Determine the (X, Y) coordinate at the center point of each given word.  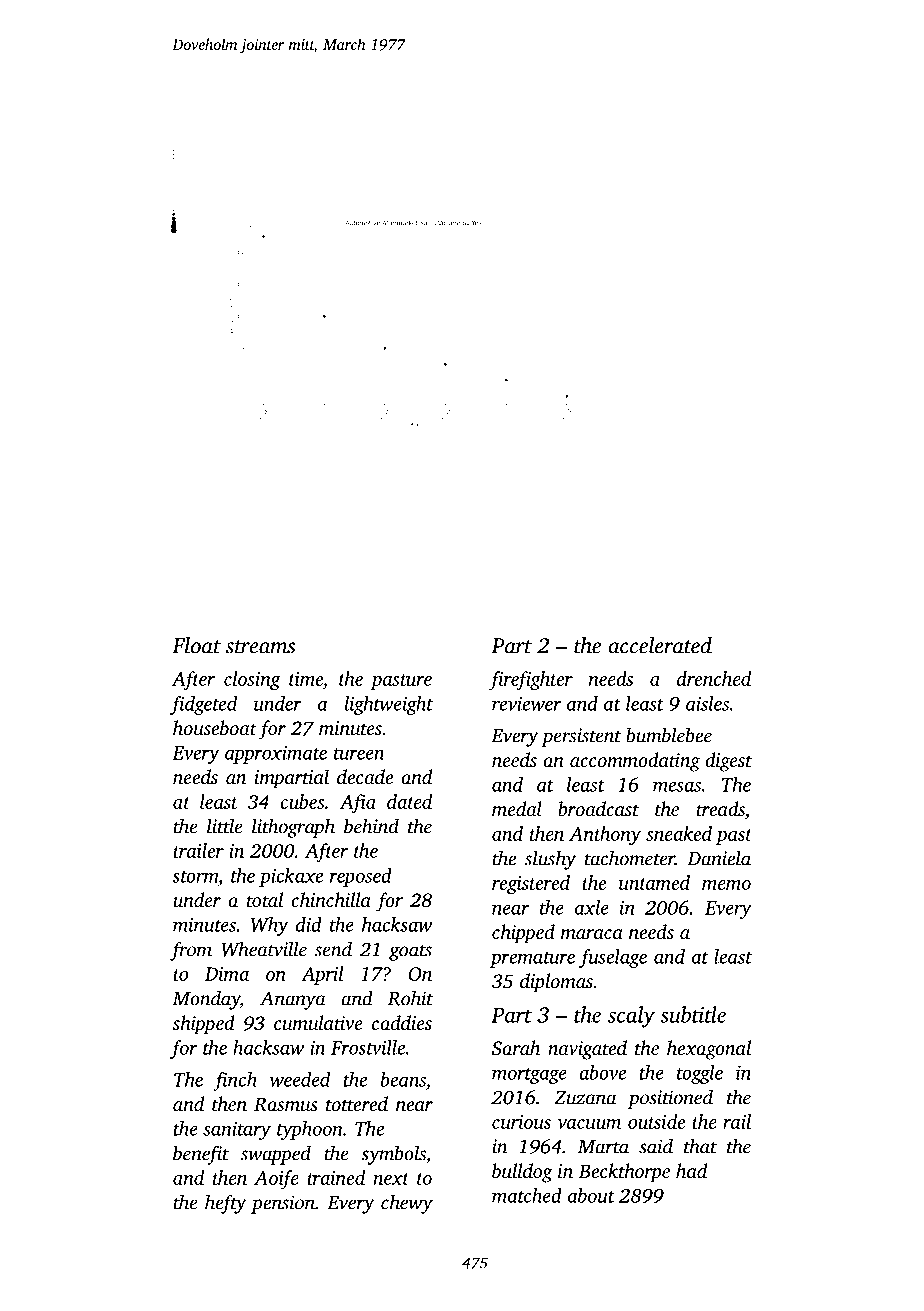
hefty (225, 1204)
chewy (407, 1204)
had (691, 1170)
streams (260, 647)
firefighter (531, 681)
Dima (227, 974)
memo (726, 885)
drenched (714, 678)
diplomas (556, 983)
